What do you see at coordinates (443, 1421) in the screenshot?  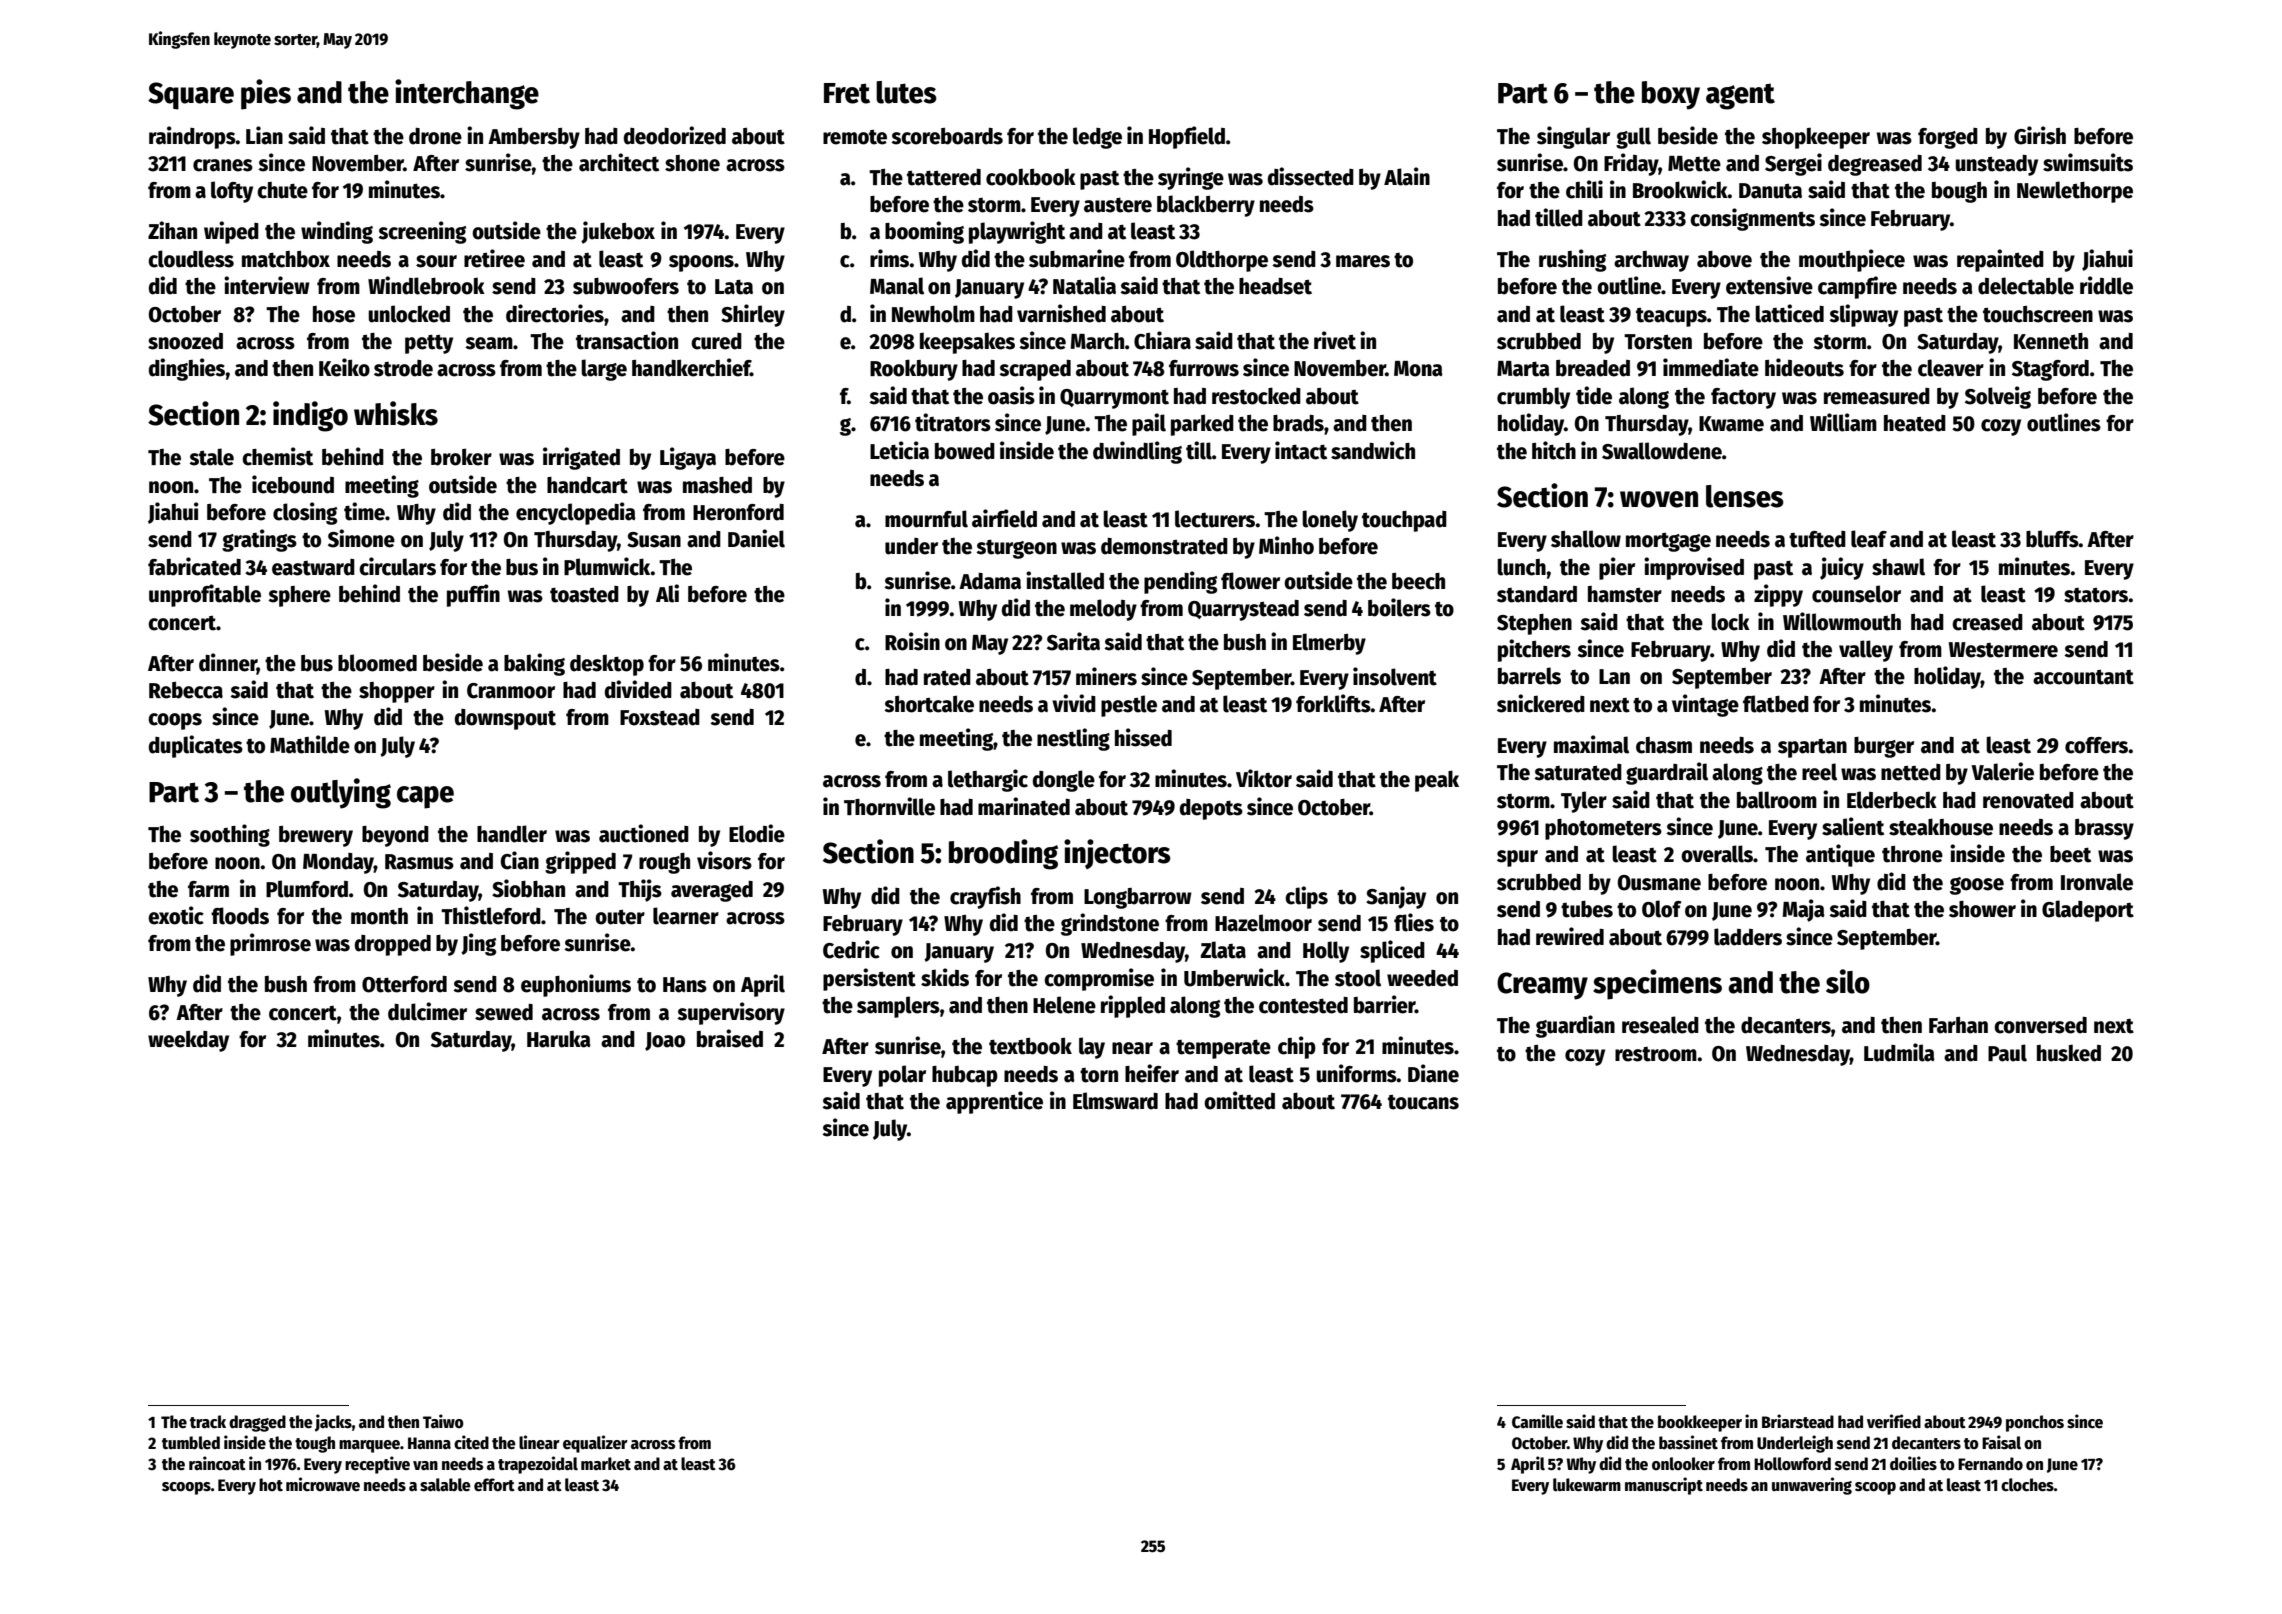 I see `Taiwo` at bounding box center [443, 1421].
